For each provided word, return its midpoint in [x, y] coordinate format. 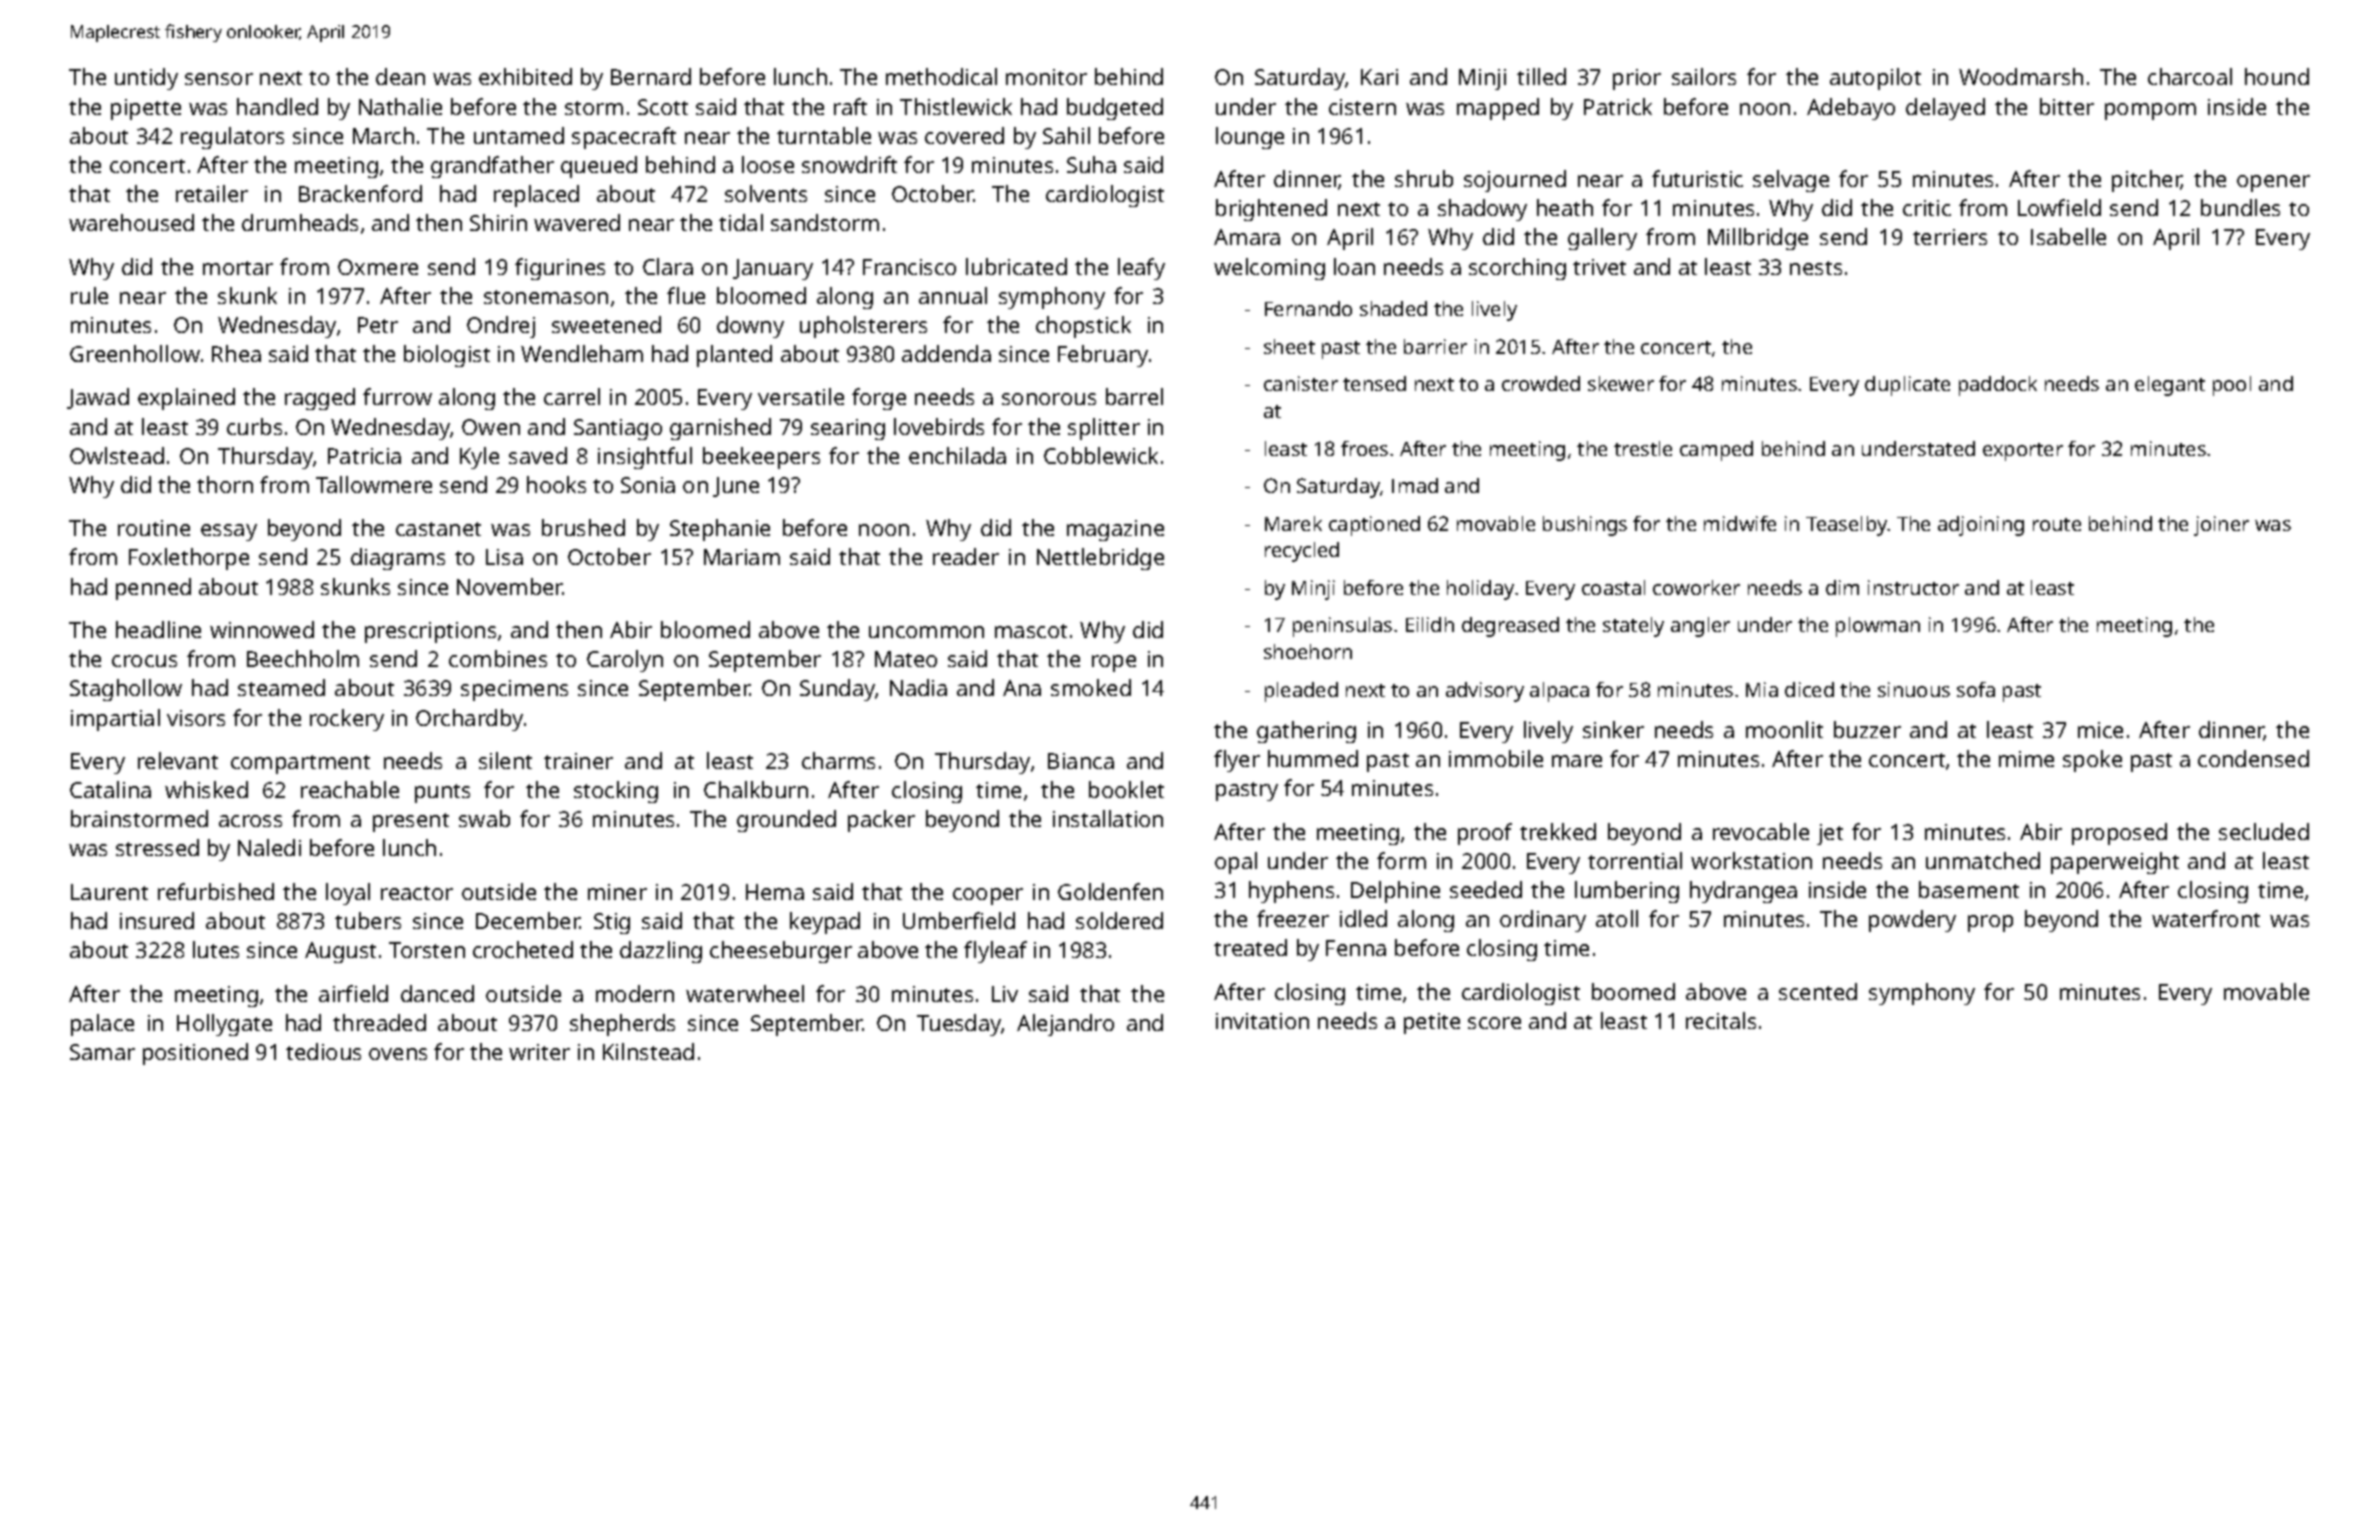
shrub [1424, 178]
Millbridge [1758, 239]
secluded [2264, 831]
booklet [1126, 789]
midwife [1740, 523]
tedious [323, 1051]
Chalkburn [756, 789]
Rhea [236, 353]
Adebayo [1851, 109]
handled [277, 106]
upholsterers [863, 327]
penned [153, 589]
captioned [1374, 526]
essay [229, 532]
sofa [1976, 689]
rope [1114, 663]
